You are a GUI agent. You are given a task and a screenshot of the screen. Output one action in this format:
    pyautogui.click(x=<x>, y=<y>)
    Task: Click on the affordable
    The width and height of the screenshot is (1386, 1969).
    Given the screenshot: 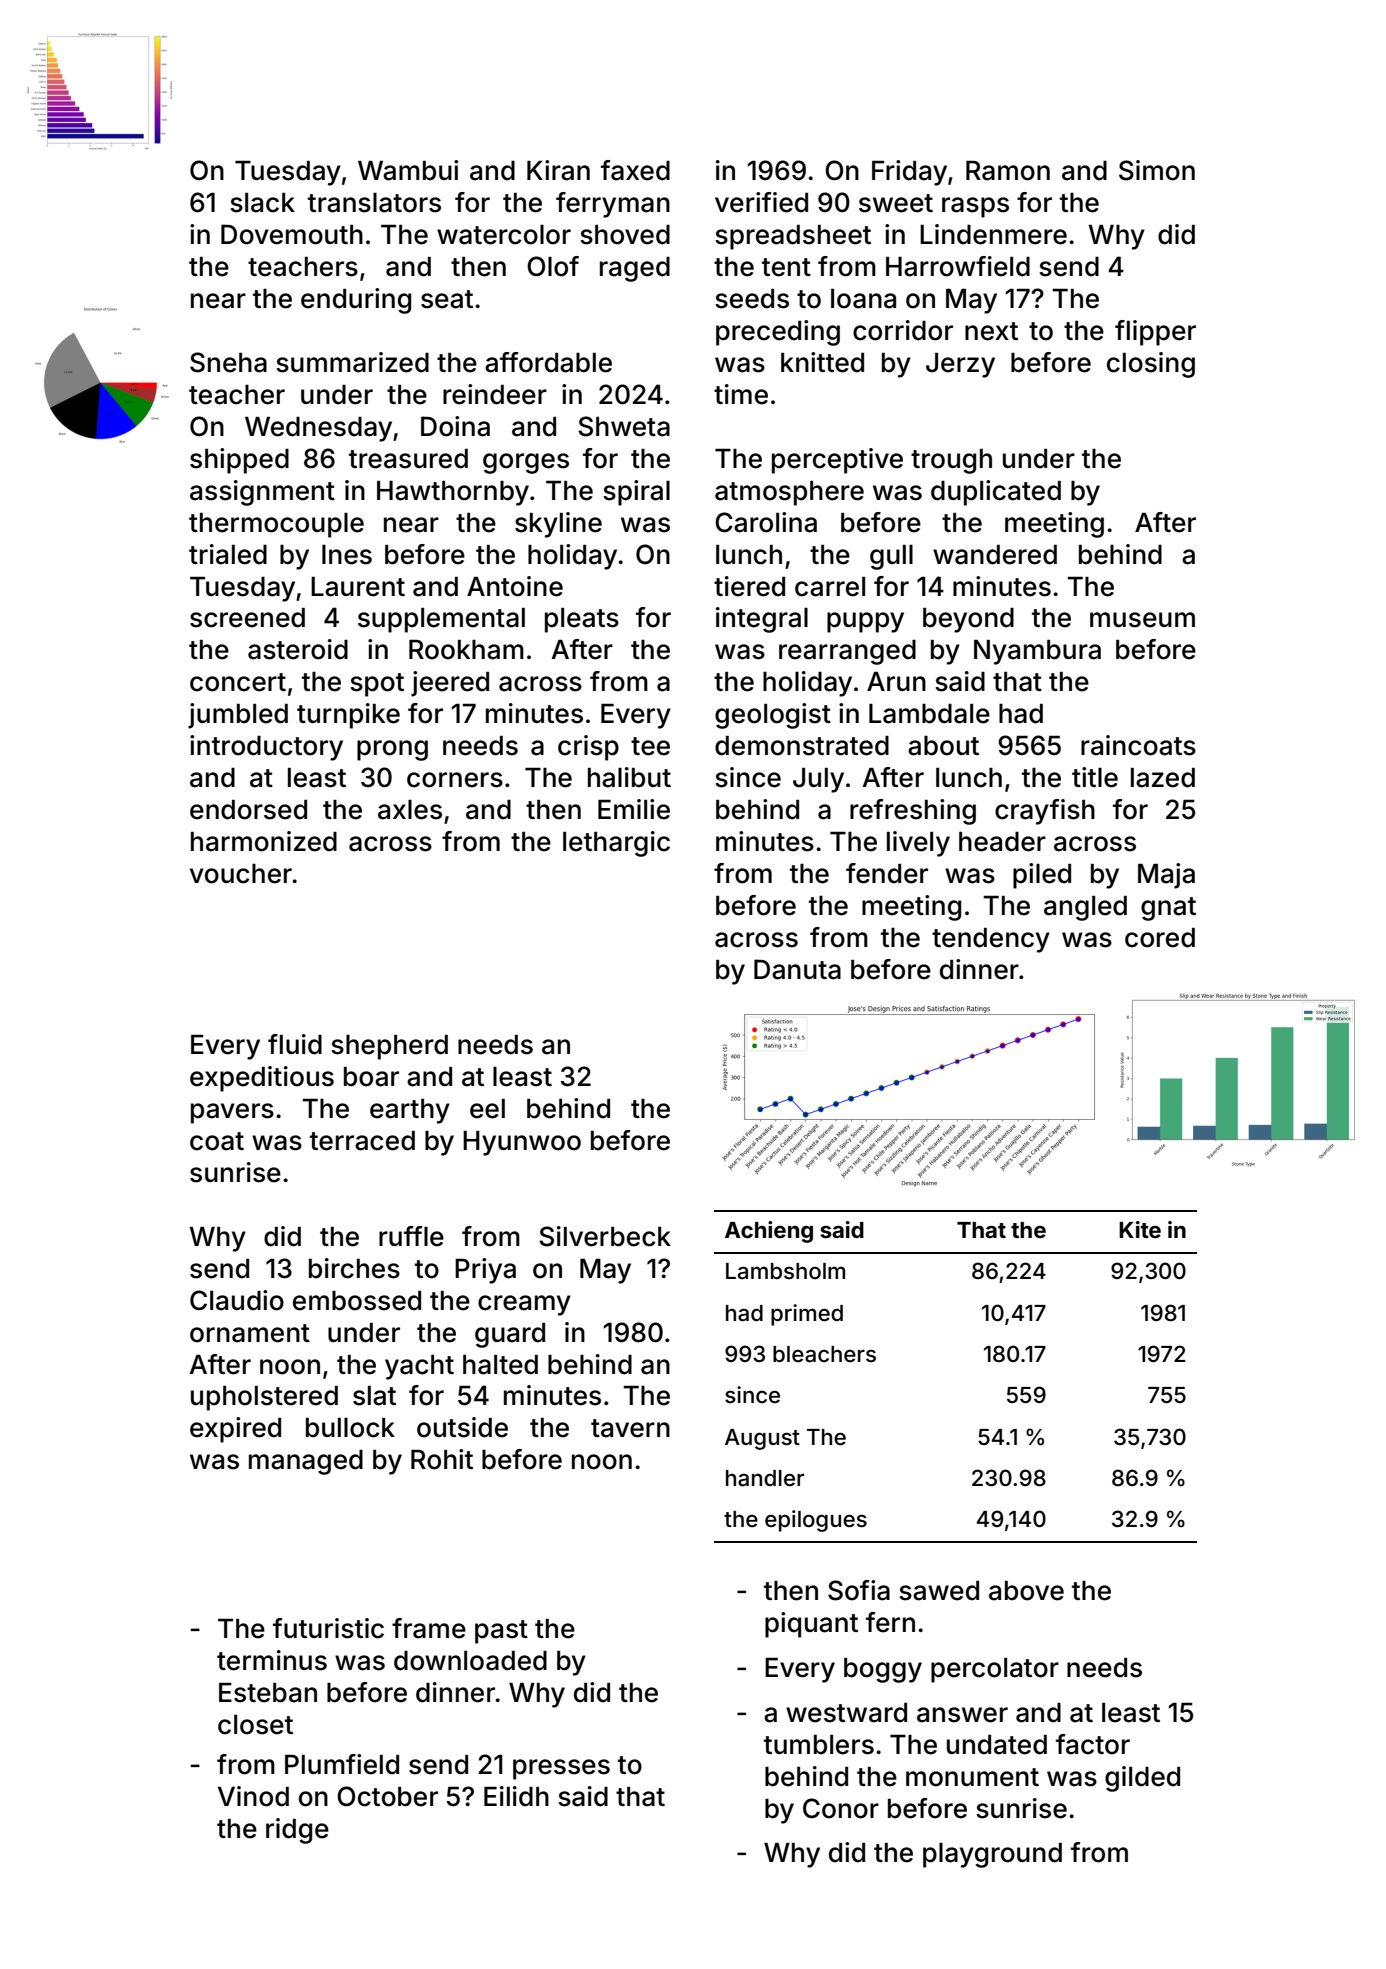 What is the action you would take?
    pyautogui.click(x=548, y=362)
